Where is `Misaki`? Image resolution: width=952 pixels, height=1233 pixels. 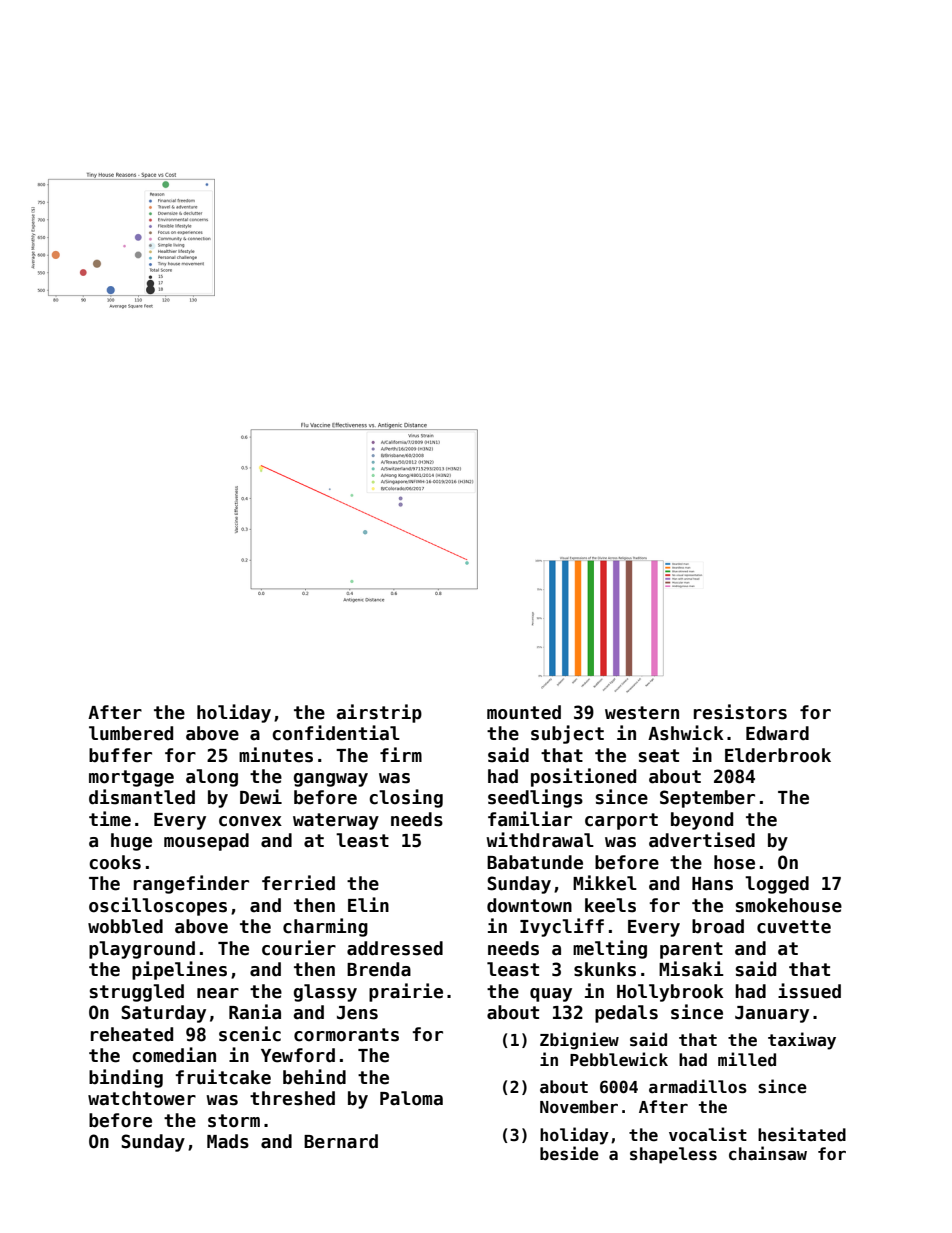
Misaki is located at coordinates (691, 969).
